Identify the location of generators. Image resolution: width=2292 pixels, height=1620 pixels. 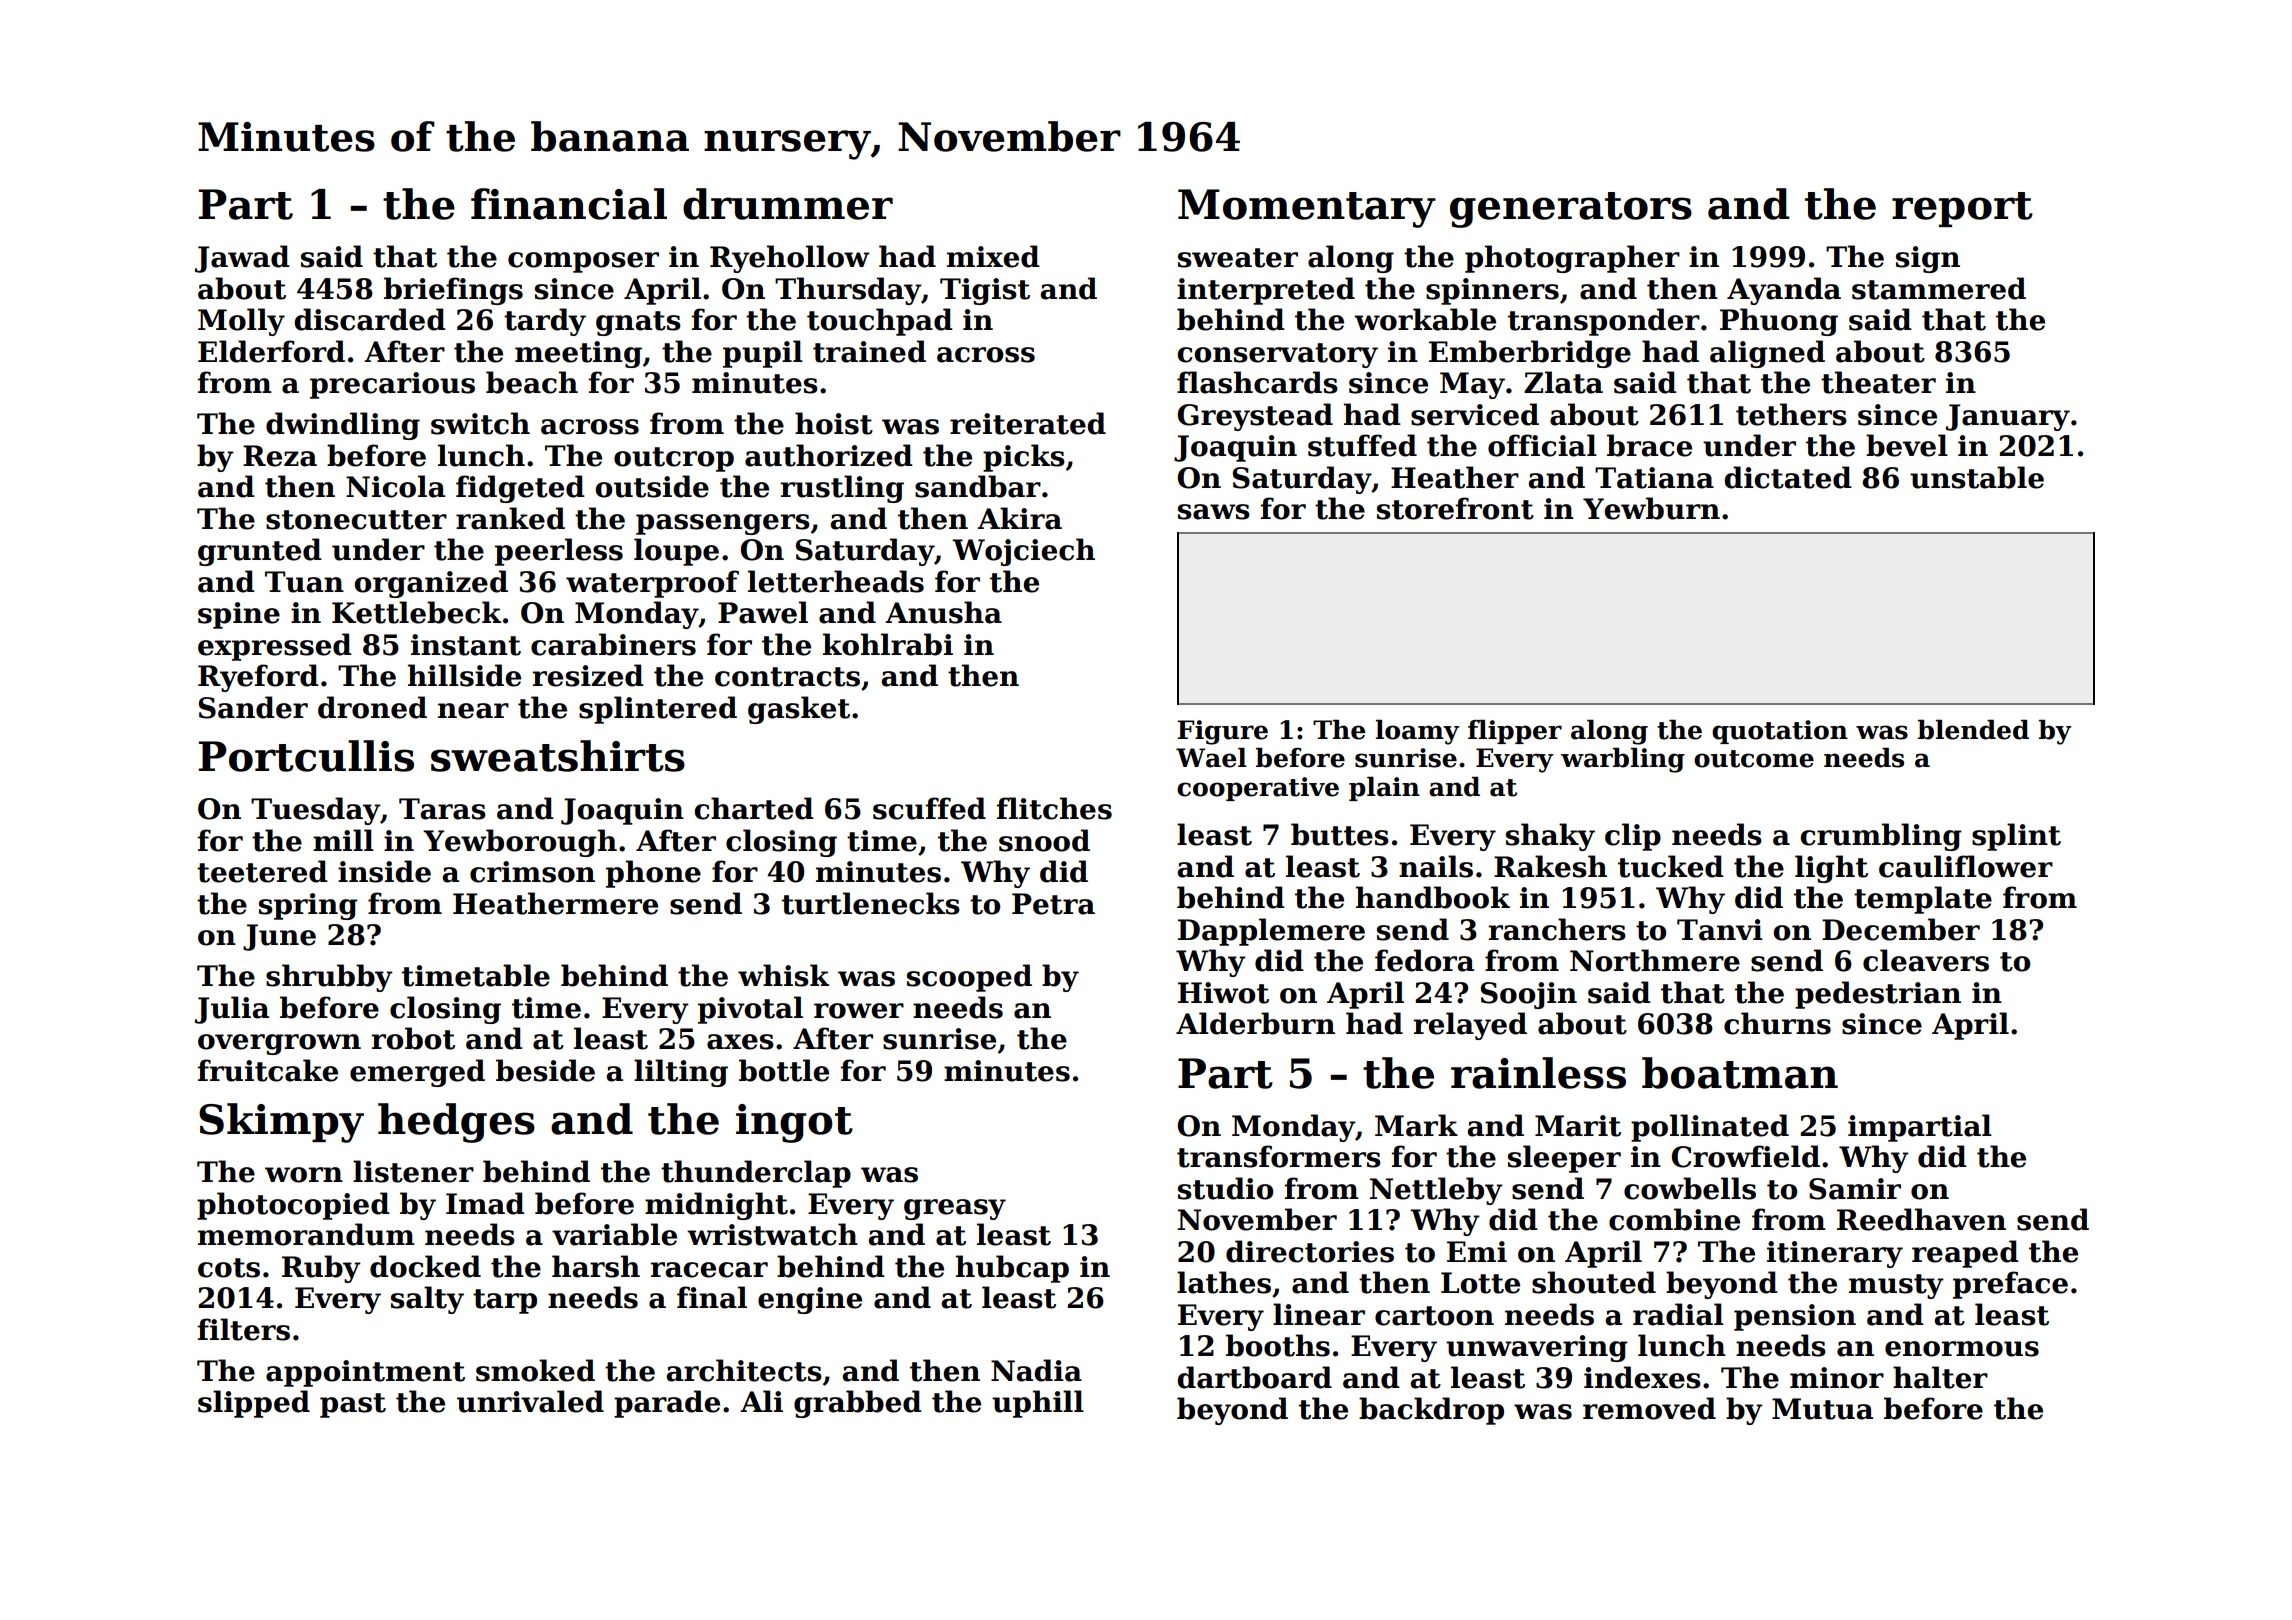
(1571, 210).
